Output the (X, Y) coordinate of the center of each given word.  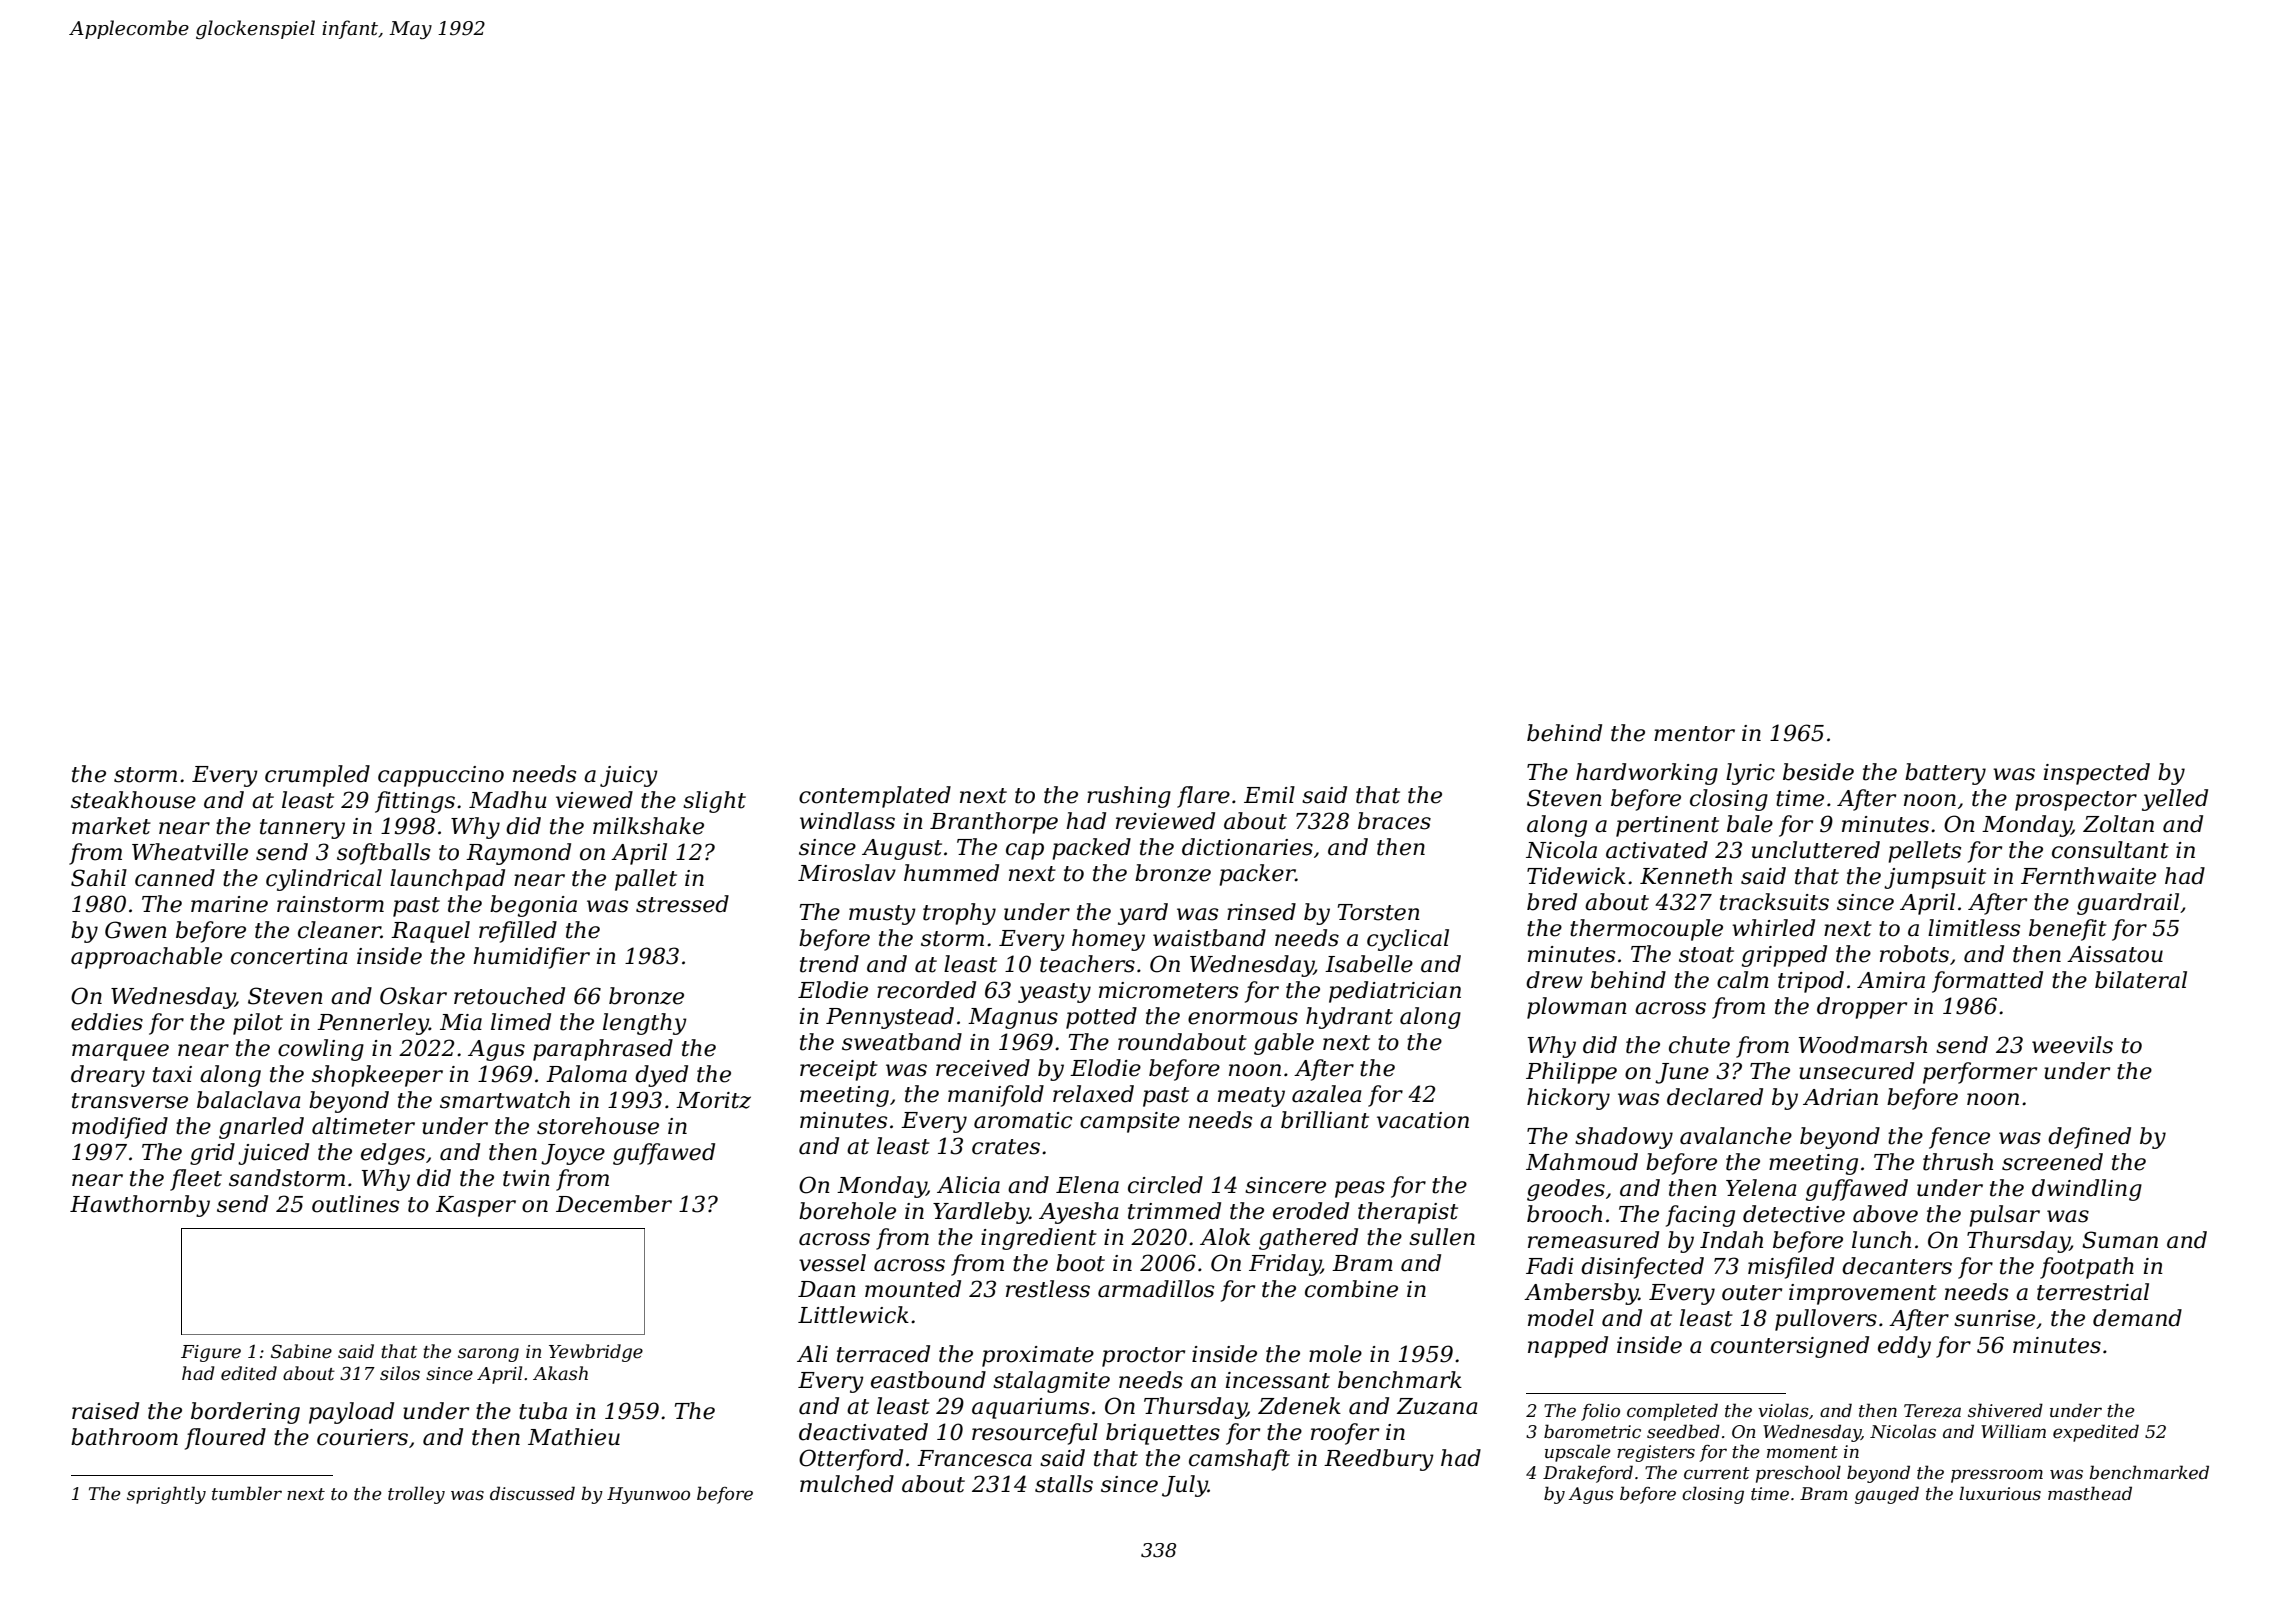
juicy (629, 776)
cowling (321, 1050)
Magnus (1013, 1018)
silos (400, 1373)
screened (2052, 1162)
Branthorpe (994, 823)
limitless (1974, 928)
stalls (1064, 1484)
